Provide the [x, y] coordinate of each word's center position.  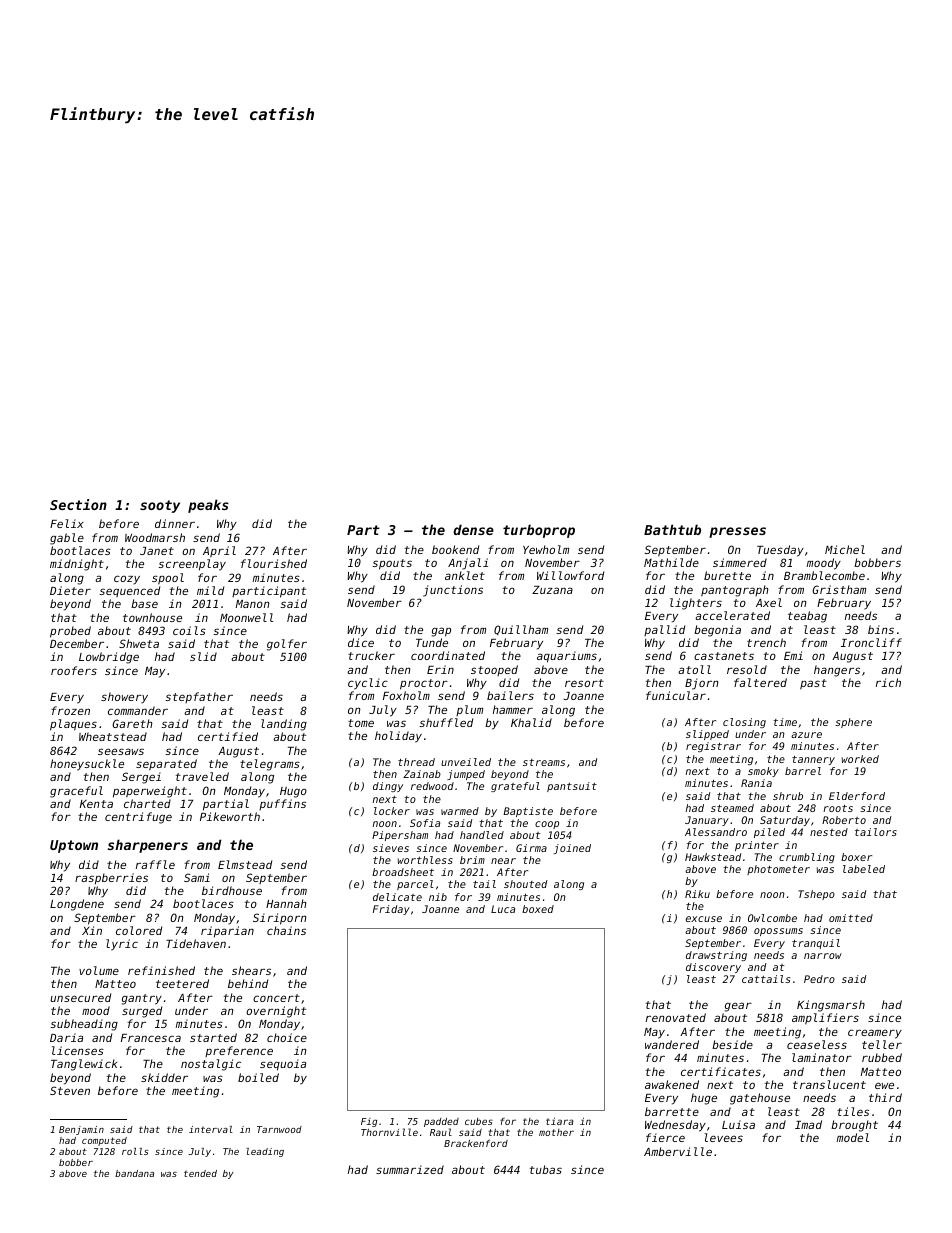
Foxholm [406, 695]
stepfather [199, 697]
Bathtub [672, 529]
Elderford [857, 796]
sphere [853, 723]
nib [438, 897]
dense [473, 529]
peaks [208, 506]
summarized [410, 1169]
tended [200, 1173]
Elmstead [245, 864]
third [885, 1097]
